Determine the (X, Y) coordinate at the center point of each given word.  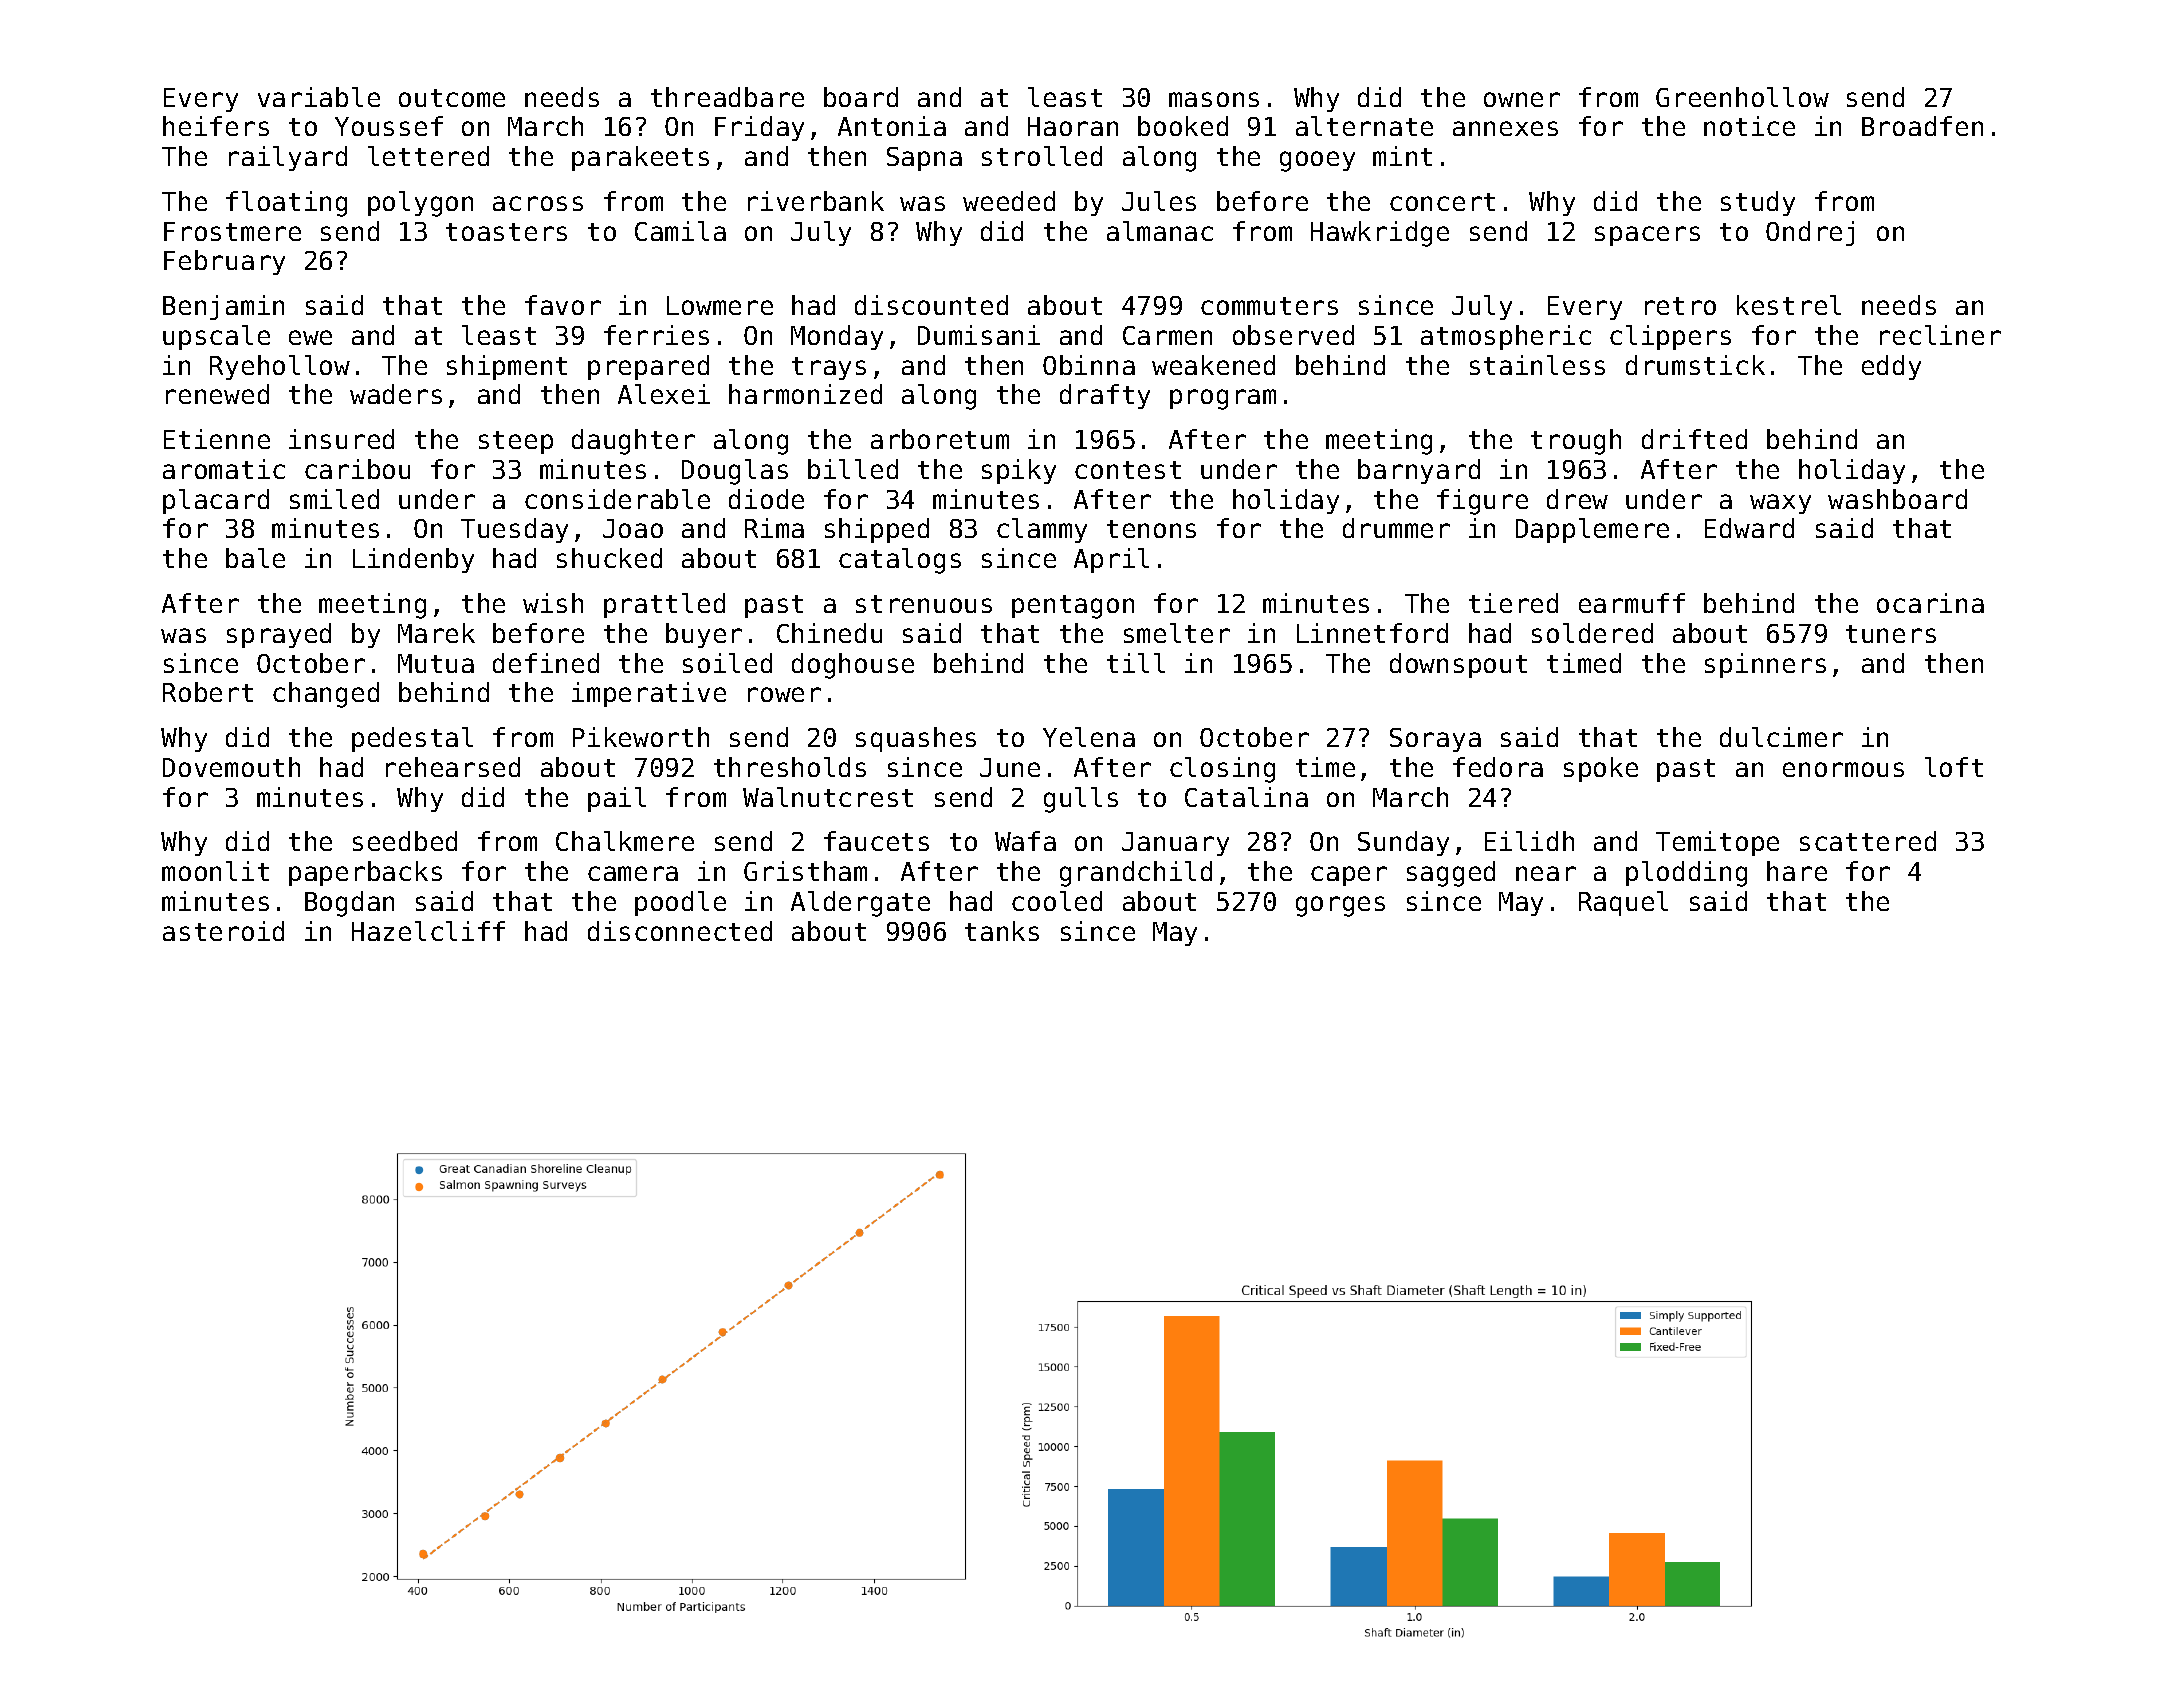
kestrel (1789, 305)
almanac (1160, 231)
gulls (1081, 800)
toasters (506, 232)
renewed (217, 394)
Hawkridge (1380, 234)
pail (617, 799)
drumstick (1695, 365)
